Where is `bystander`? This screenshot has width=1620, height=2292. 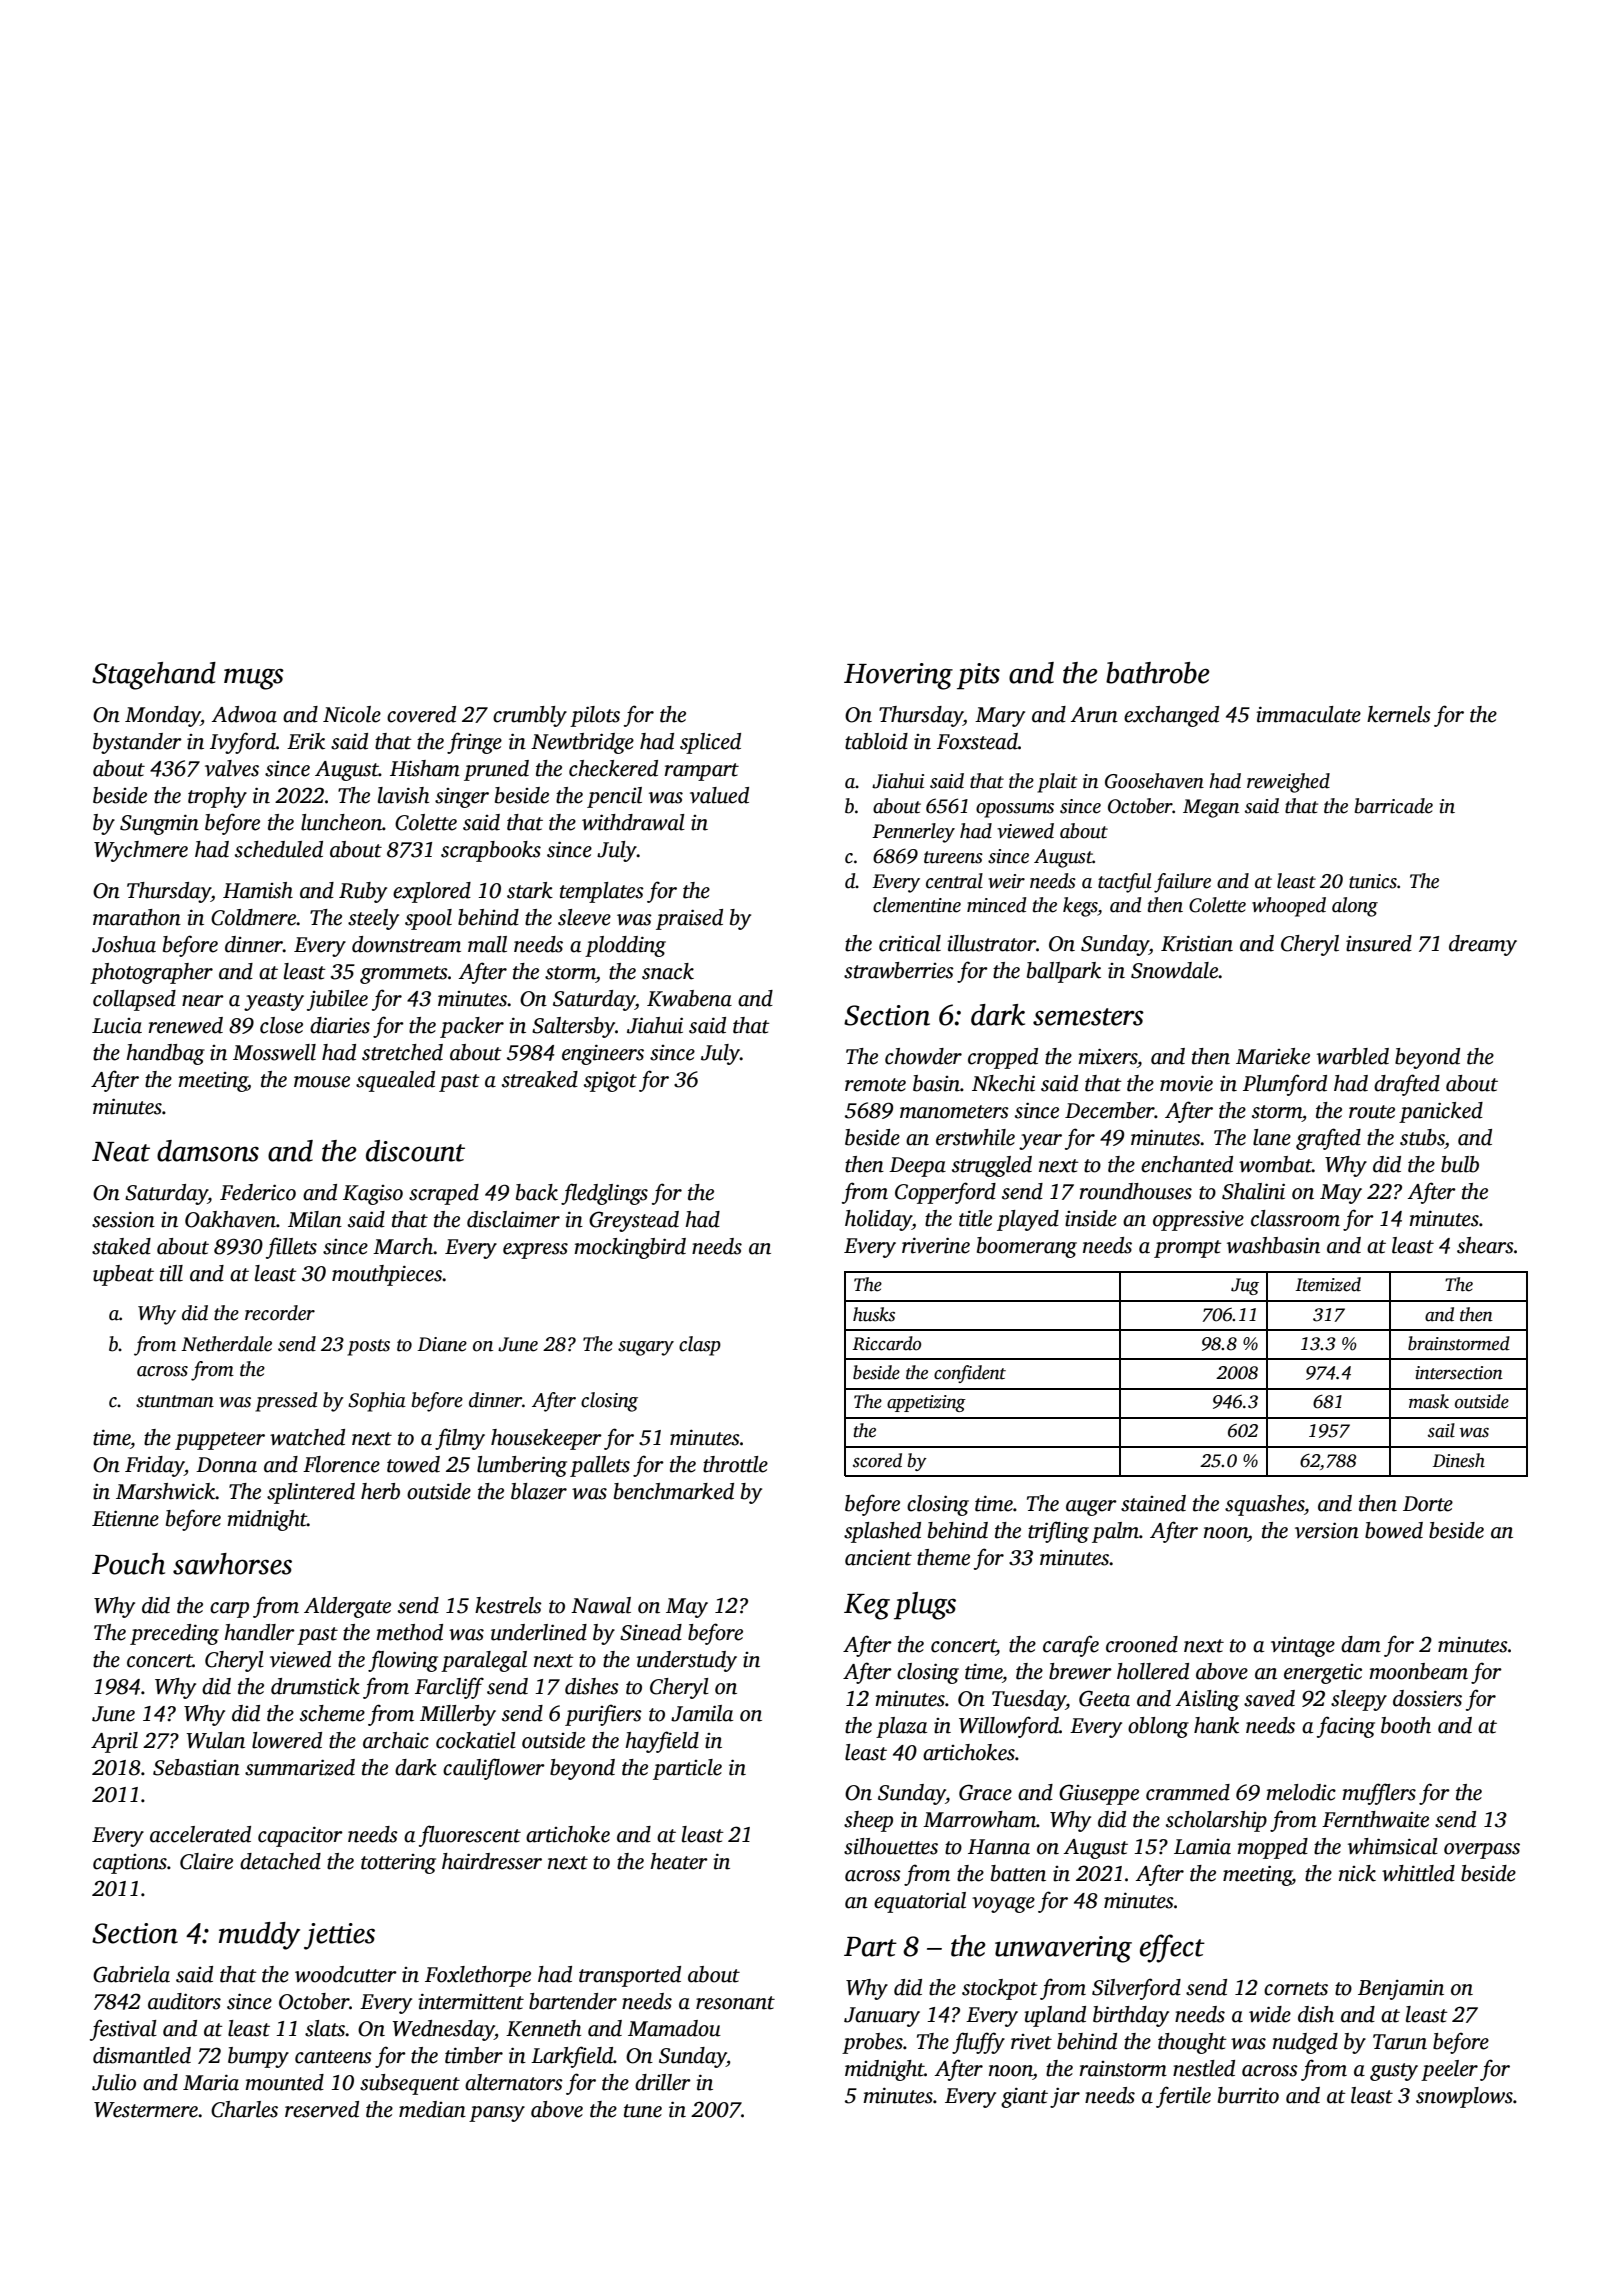 bystander is located at coordinates (137, 743).
